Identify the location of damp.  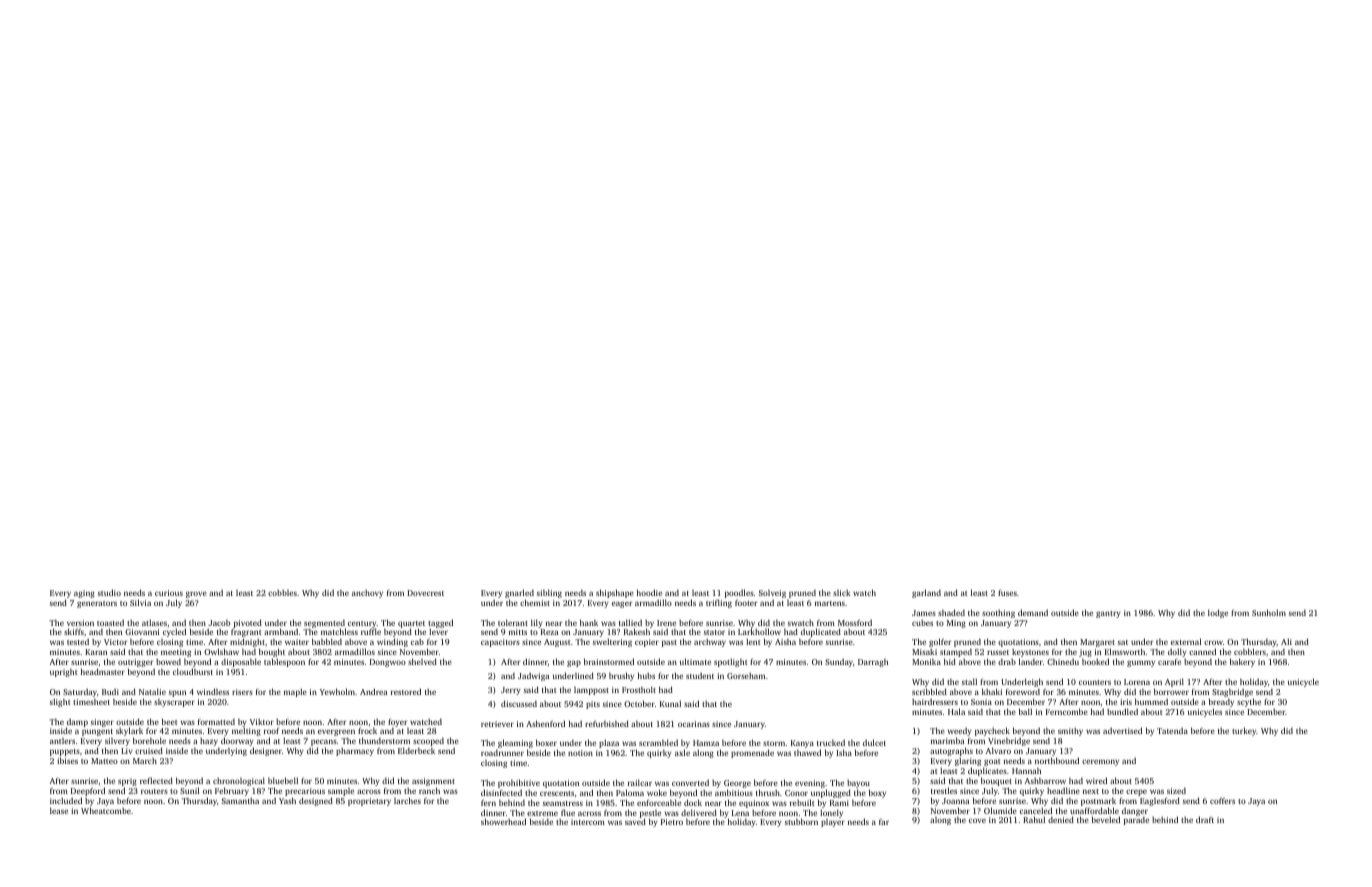
(77, 723).
